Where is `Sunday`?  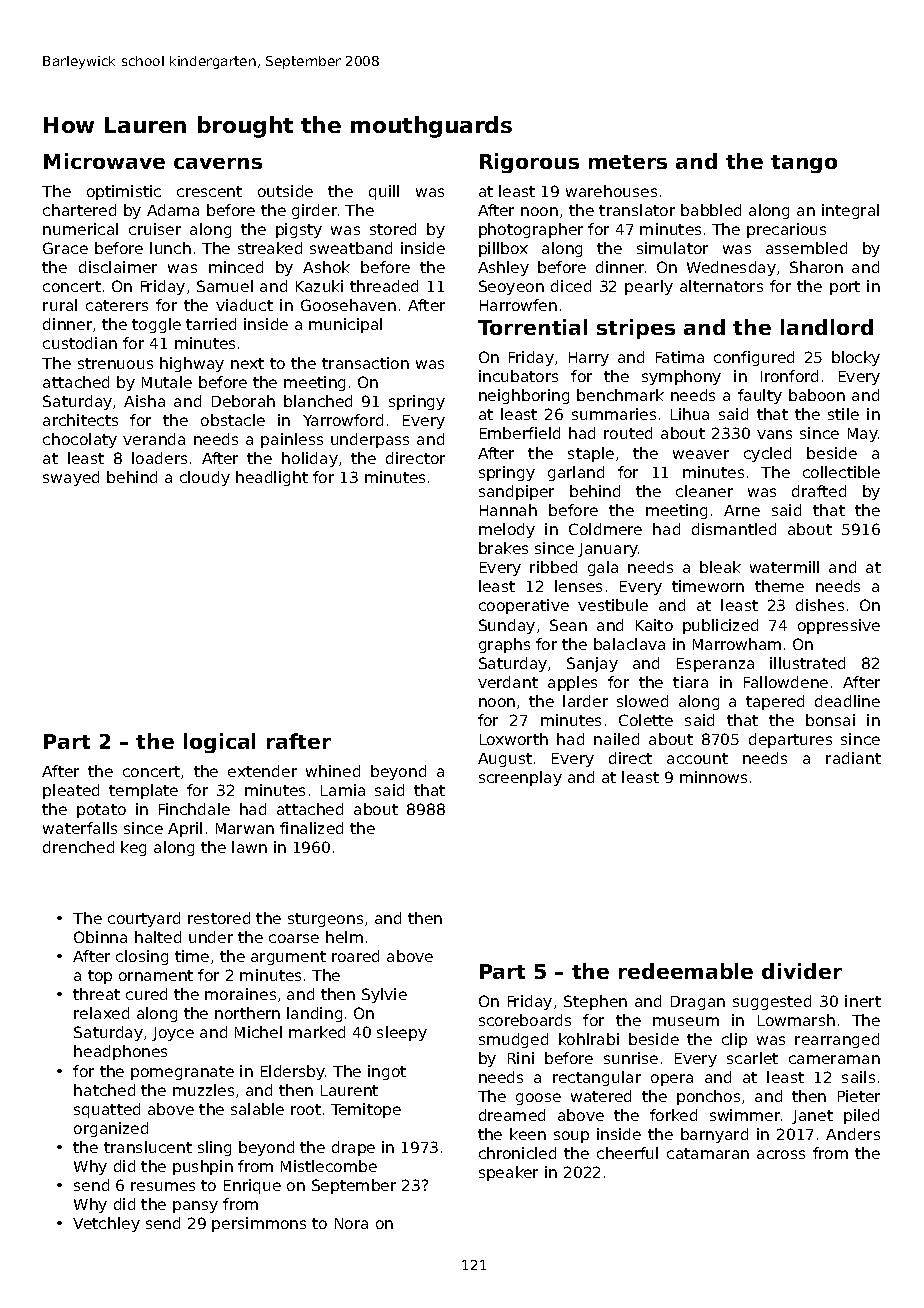
Sunday is located at coordinates (507, 626).
